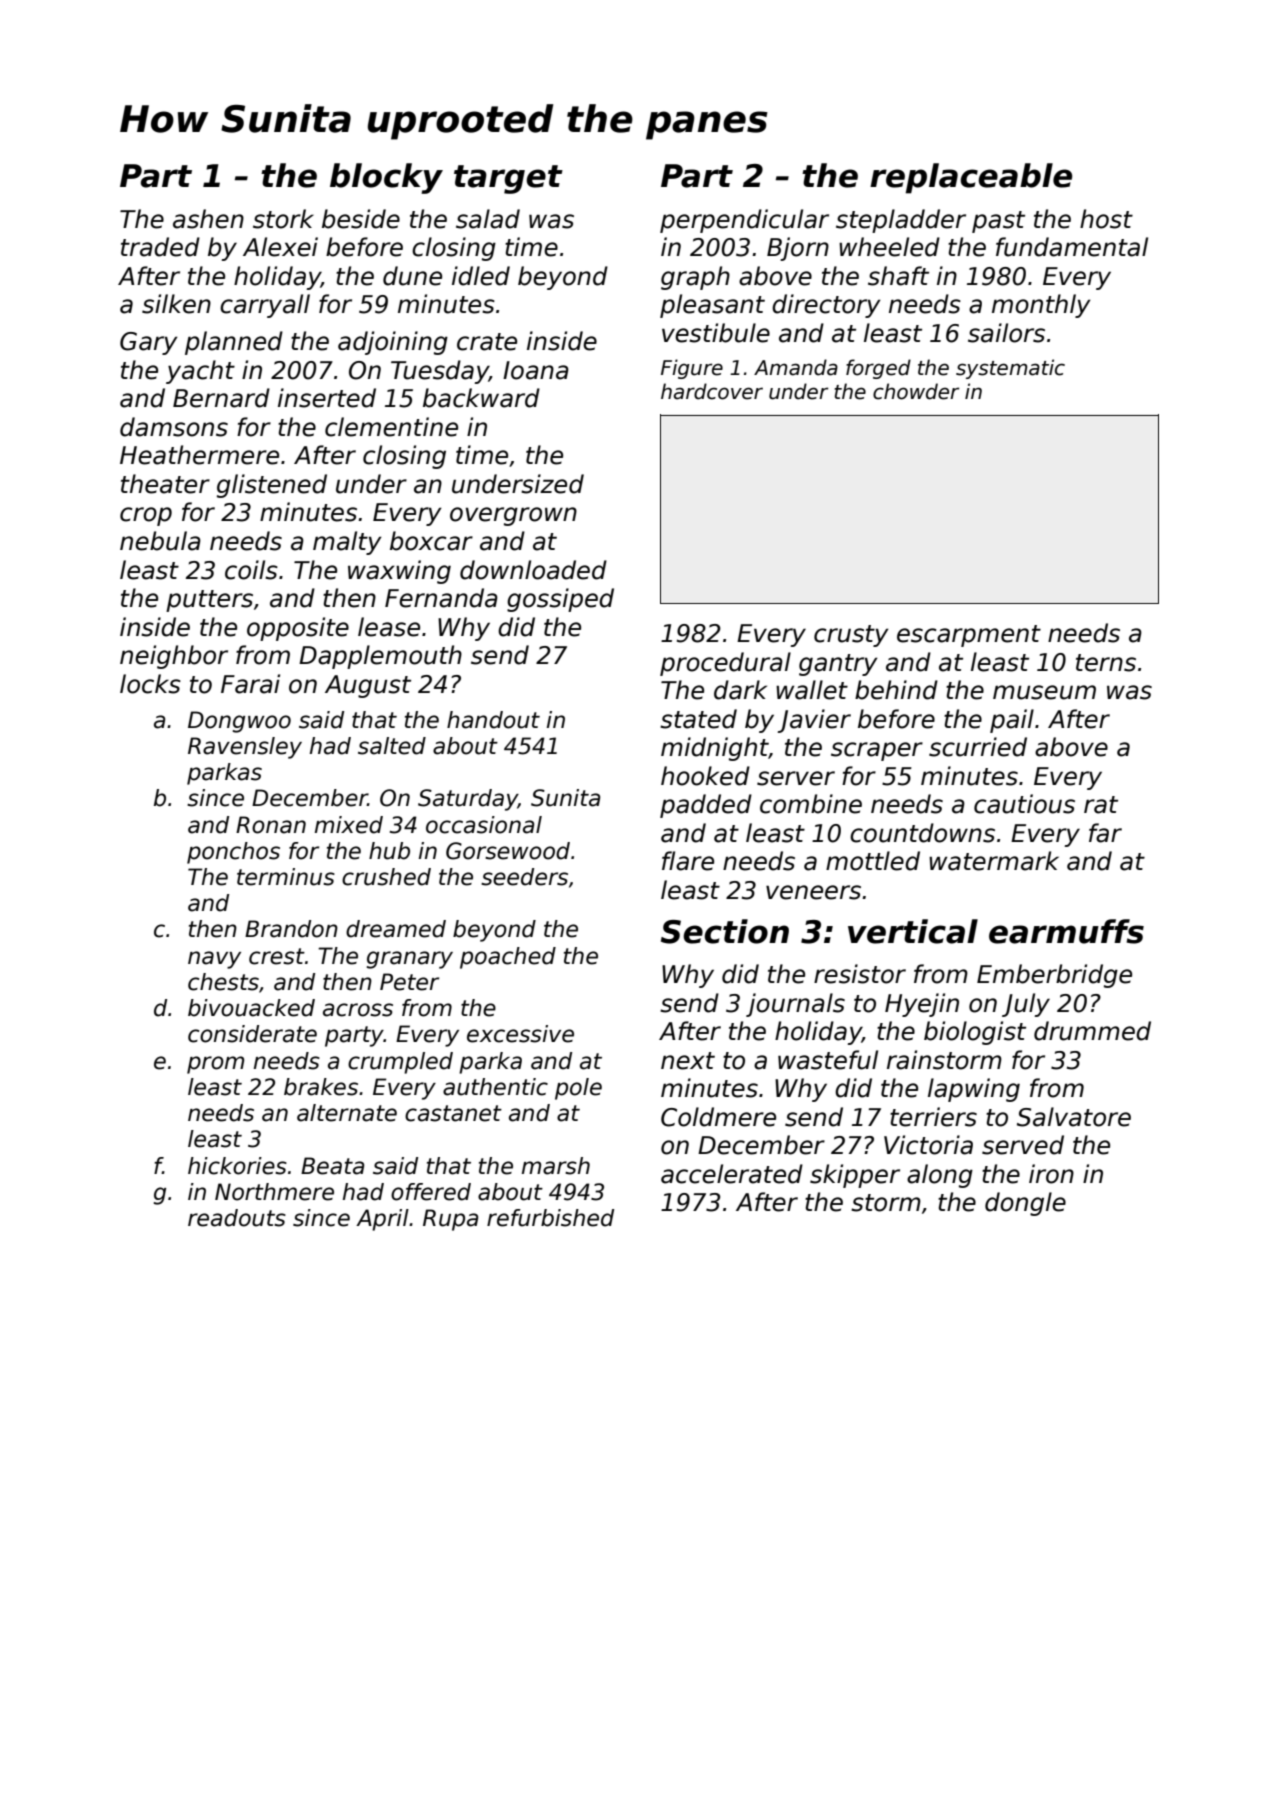 Image resolution: width=1279 pixels, height=1808 pixels. What do you see at coordinates (215, 1065) in the screenshot?
I see `prom` at bounding box center [215, 1065].
